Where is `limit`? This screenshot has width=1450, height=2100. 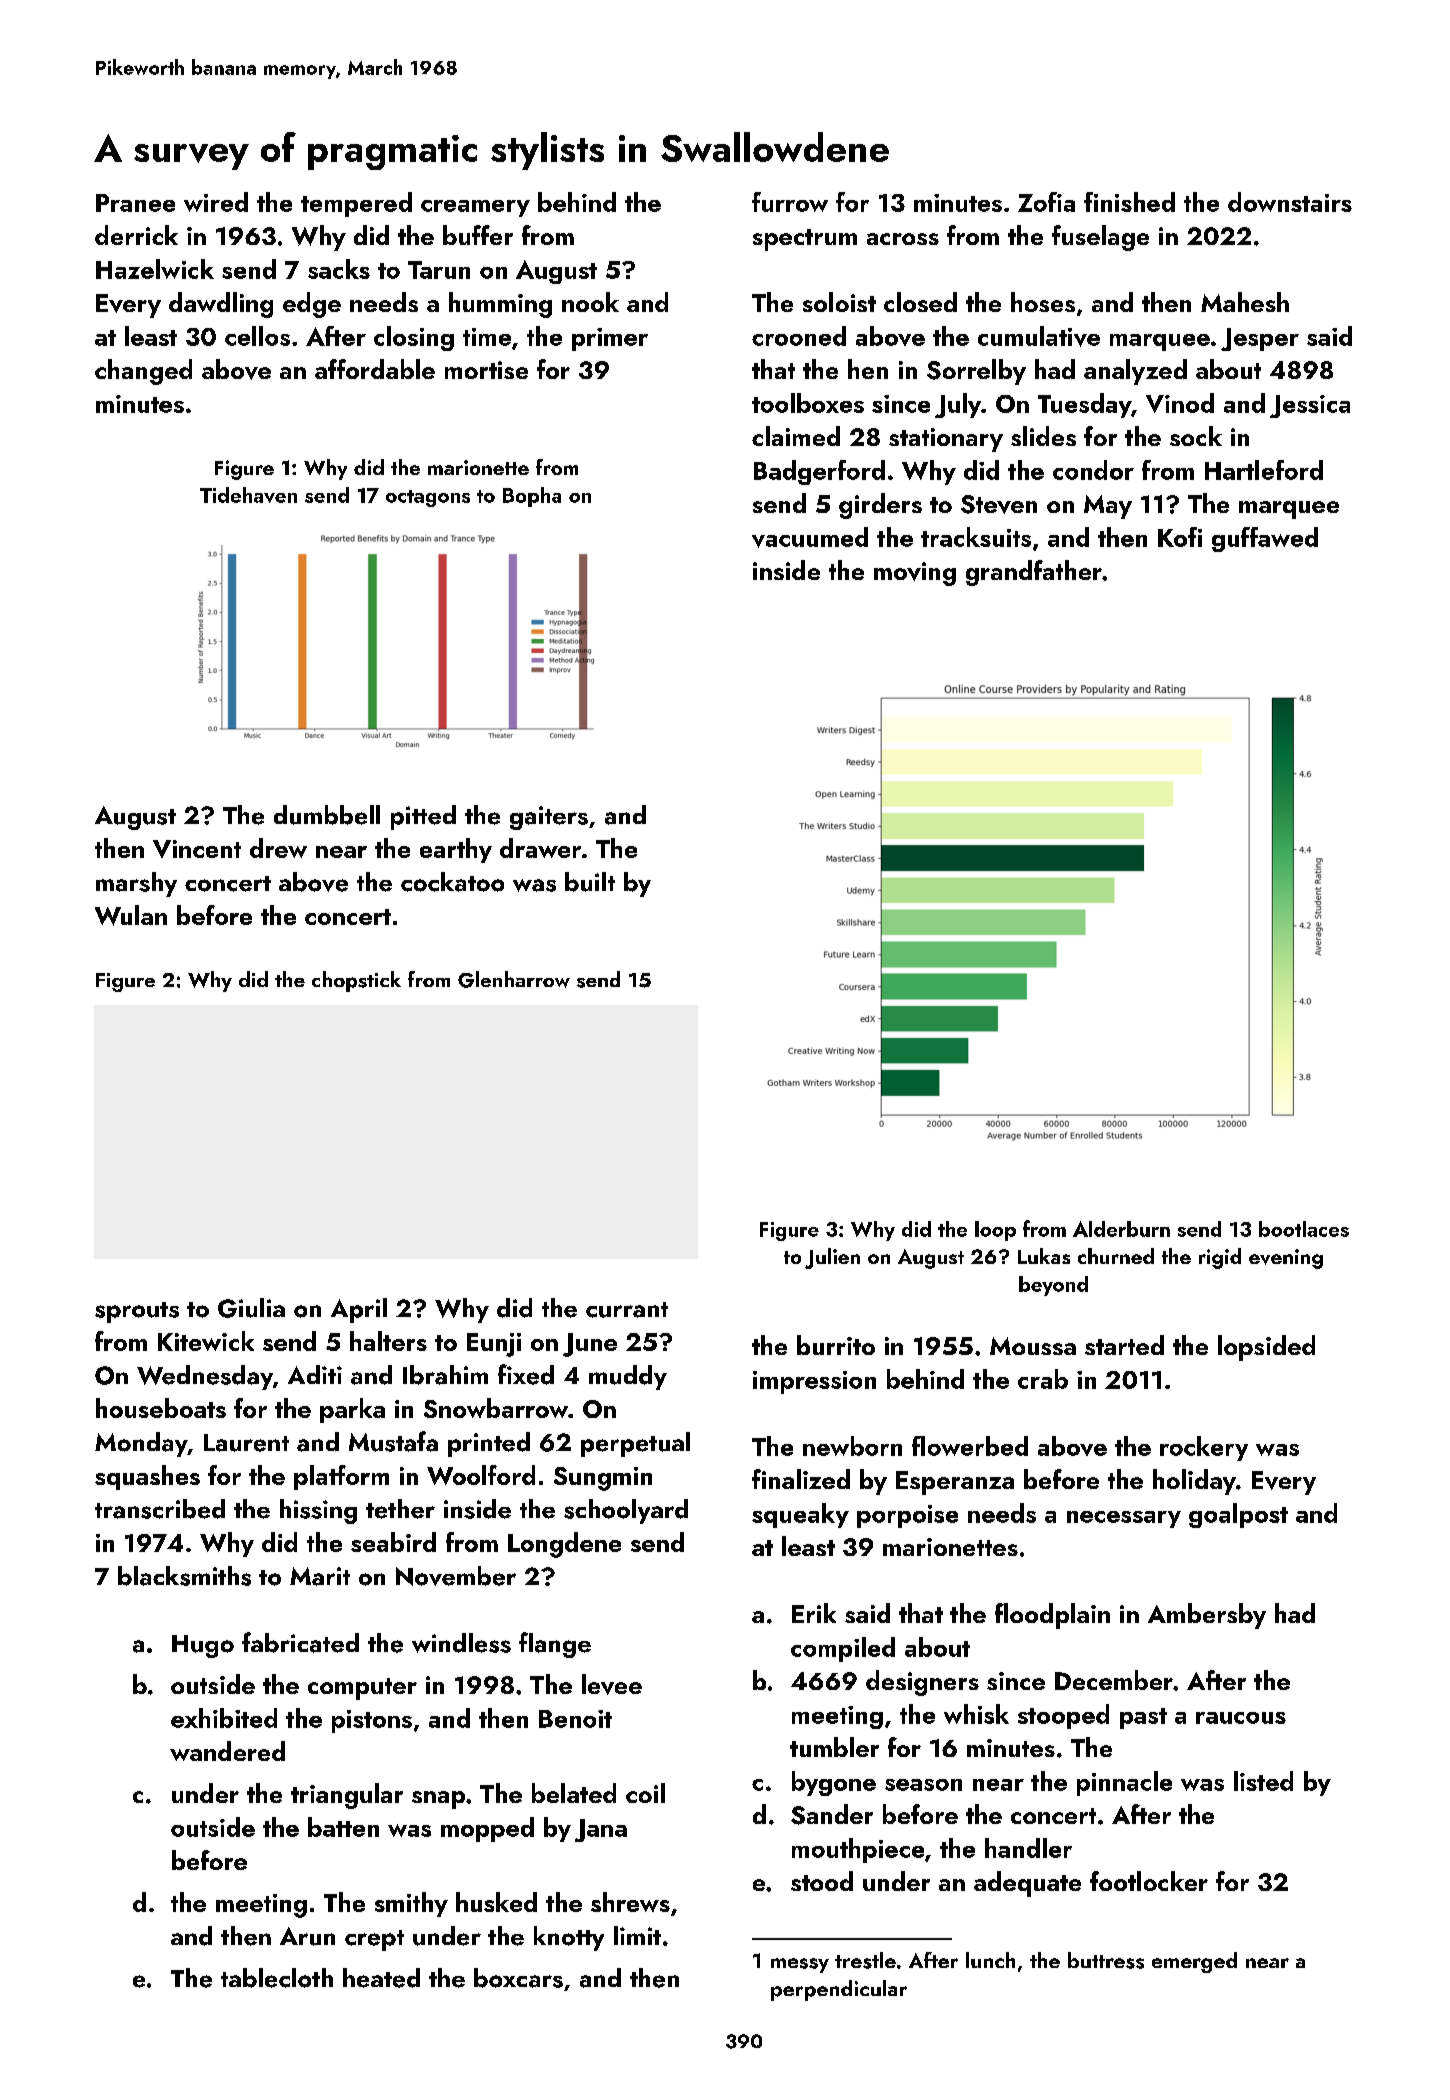
limit is located at coordinates (637, 1935).
